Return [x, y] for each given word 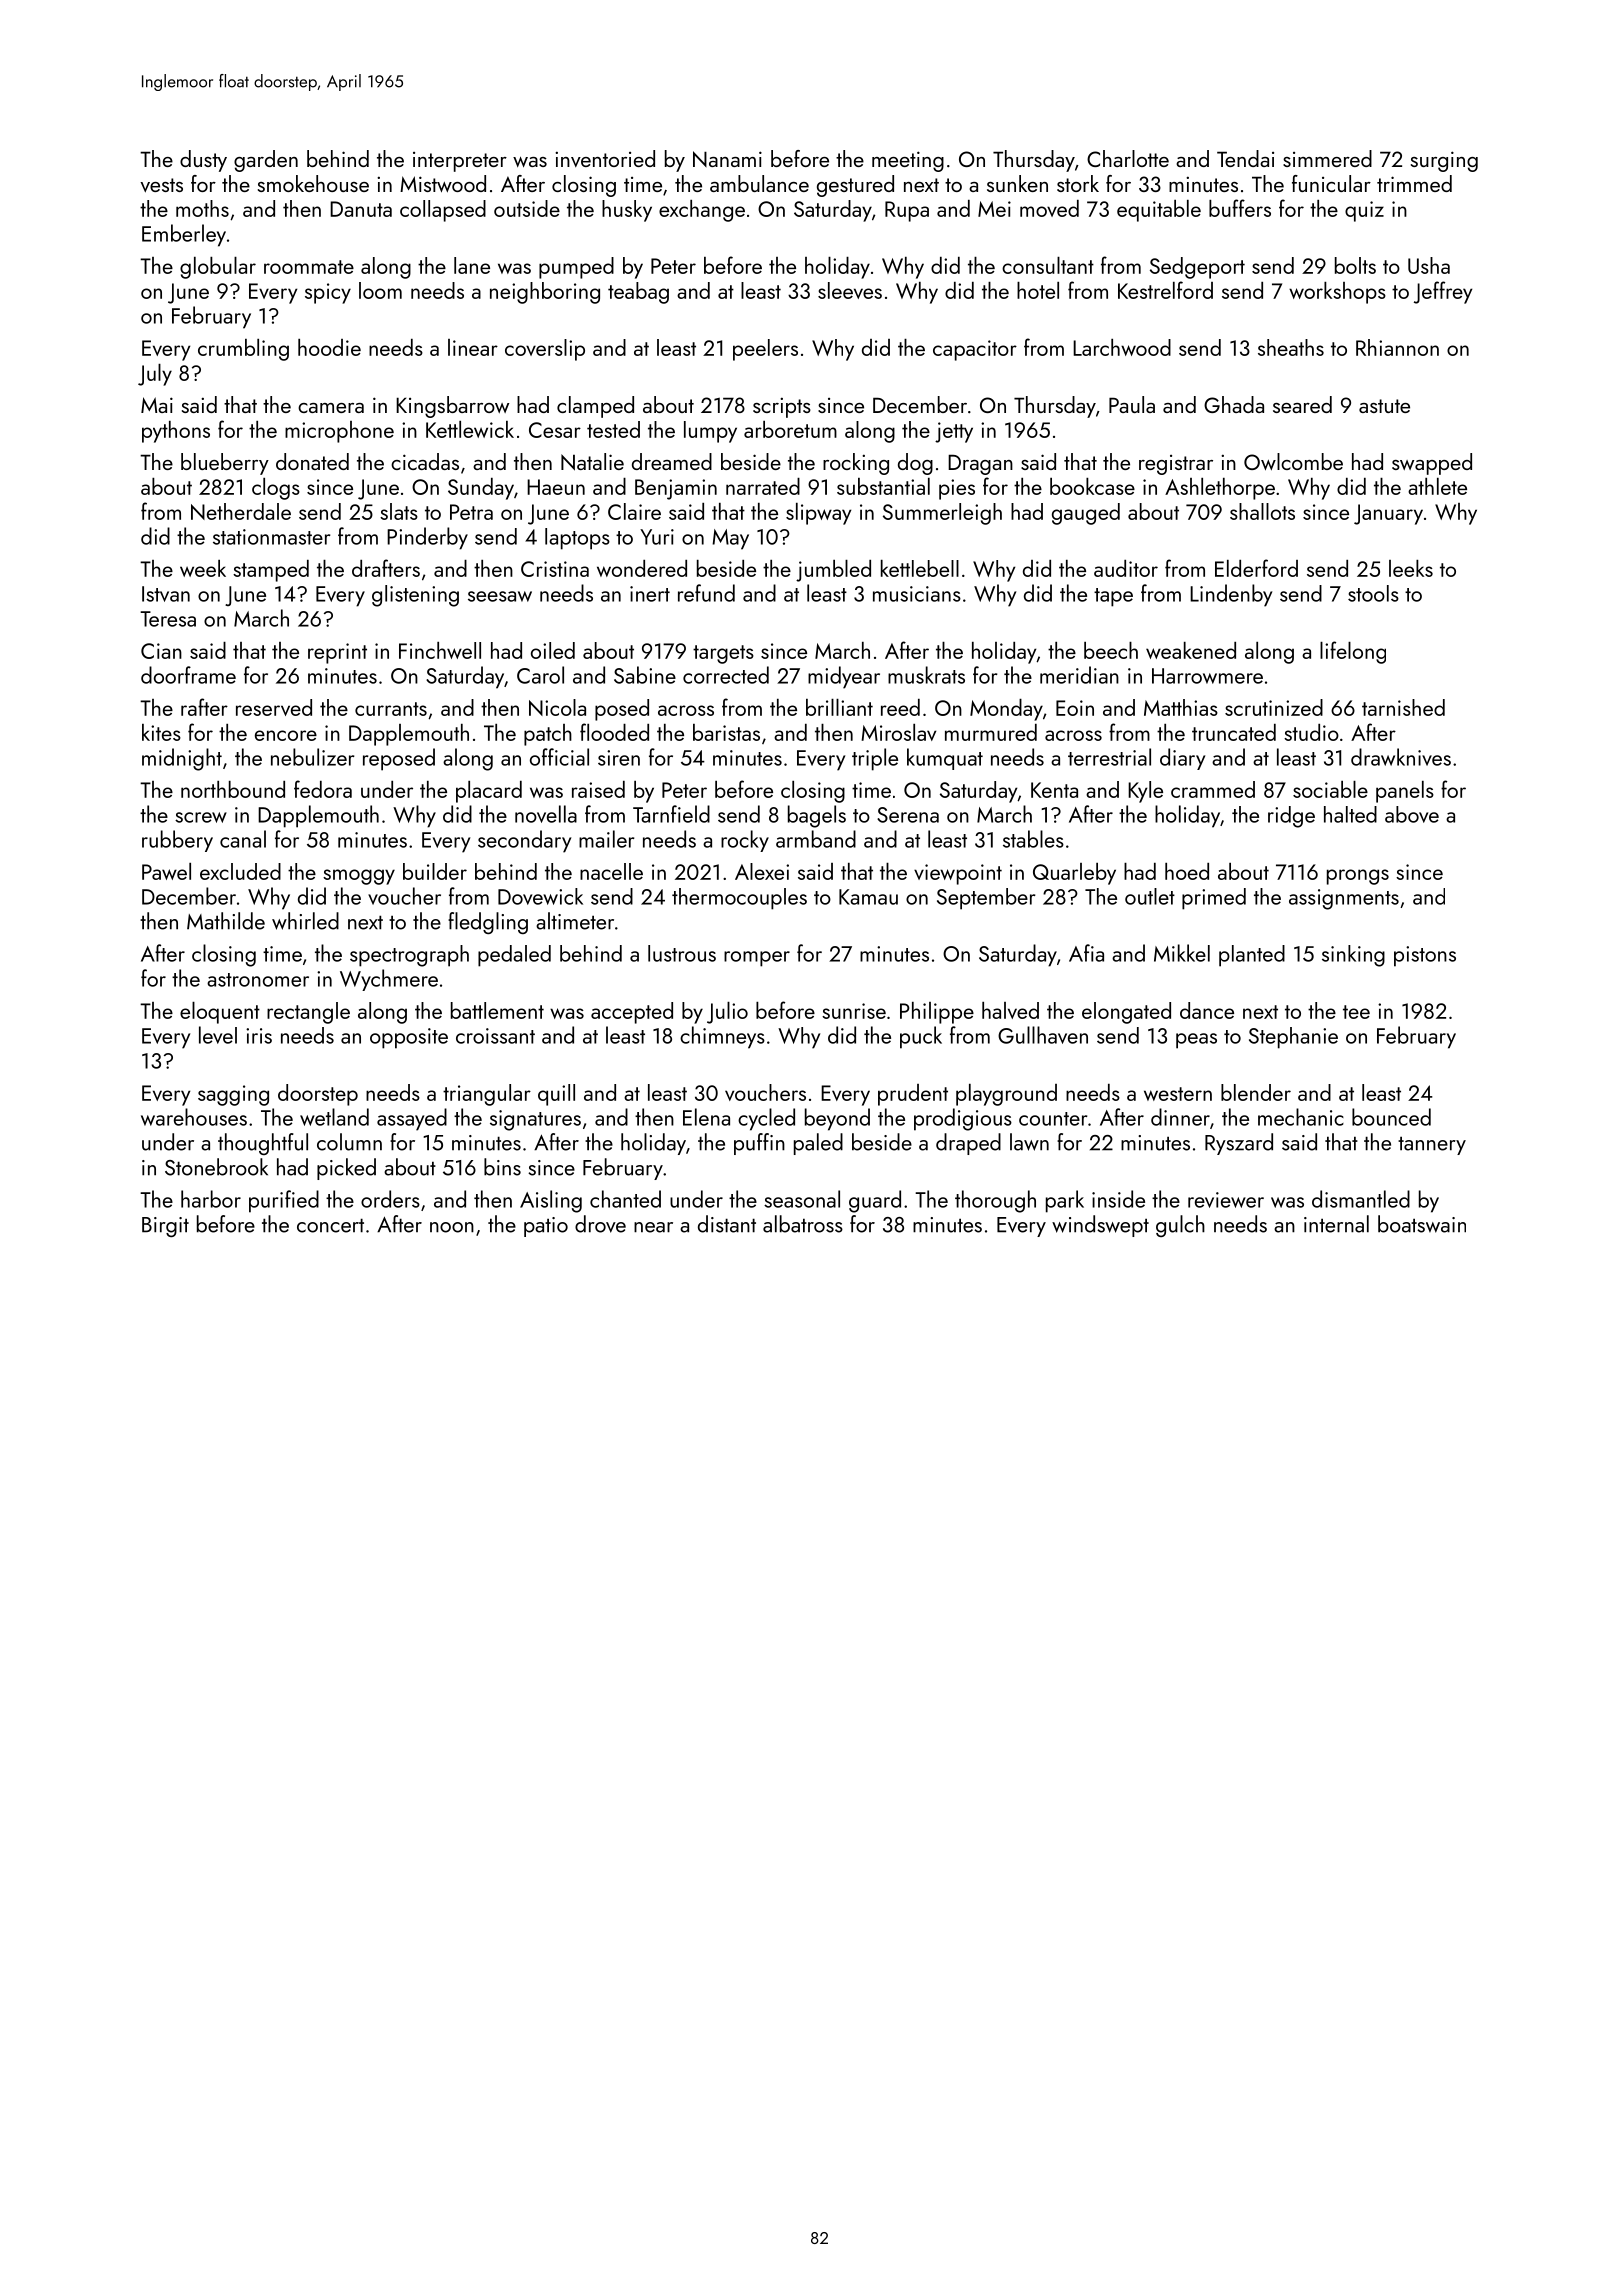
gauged [1086, 514]
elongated [1126, 1013]
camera [331, 408]
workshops [1337, 293]
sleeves [850, 290]
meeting [908, 161]
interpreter [460, 162]
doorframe [188, 675]
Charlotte [1128, 158]
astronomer [258, 980]
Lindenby [1231, 595]
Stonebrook [216, 1167]
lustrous [682, 953]
